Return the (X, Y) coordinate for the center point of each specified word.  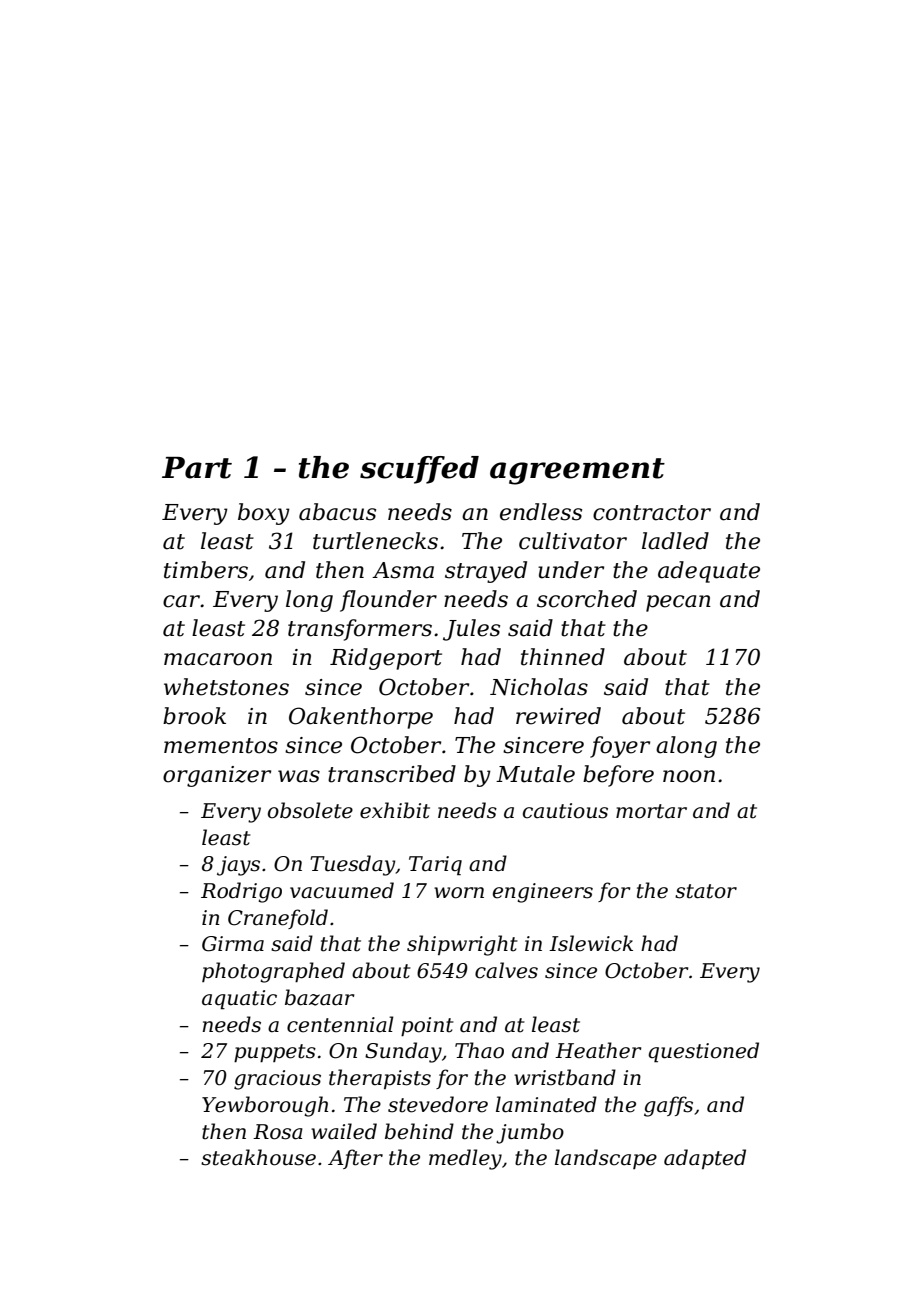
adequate (709, 572)
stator (706, 891)
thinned (563, 657)
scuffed (419, 470)
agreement (577, 471)
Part (197, 468)
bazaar (320, 997)
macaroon (218, 659)
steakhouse (258, 1157)
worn (459, 893)
